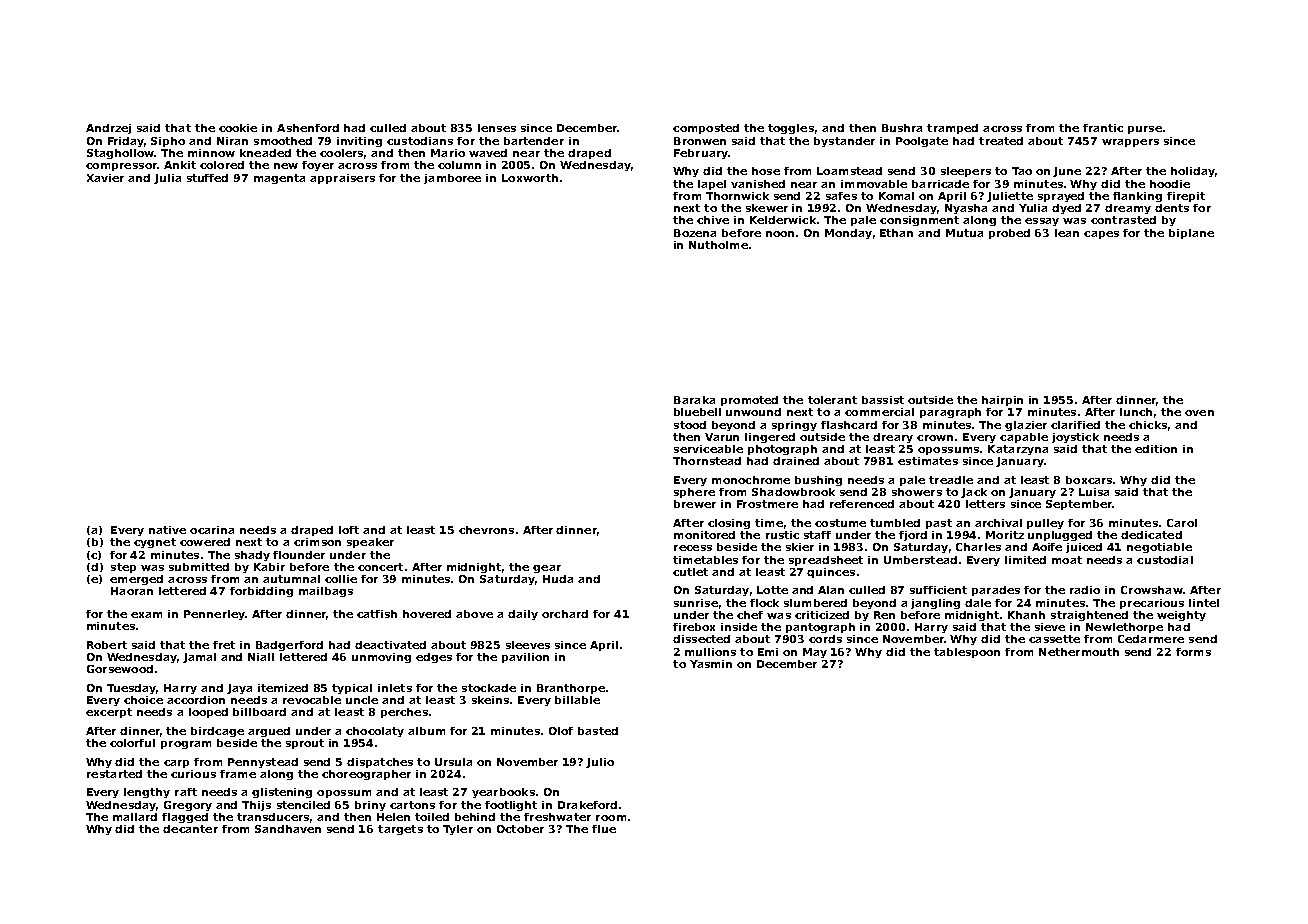 This document has height=924, width=1308. I want to click on Ashenford, so click(308, 128).
